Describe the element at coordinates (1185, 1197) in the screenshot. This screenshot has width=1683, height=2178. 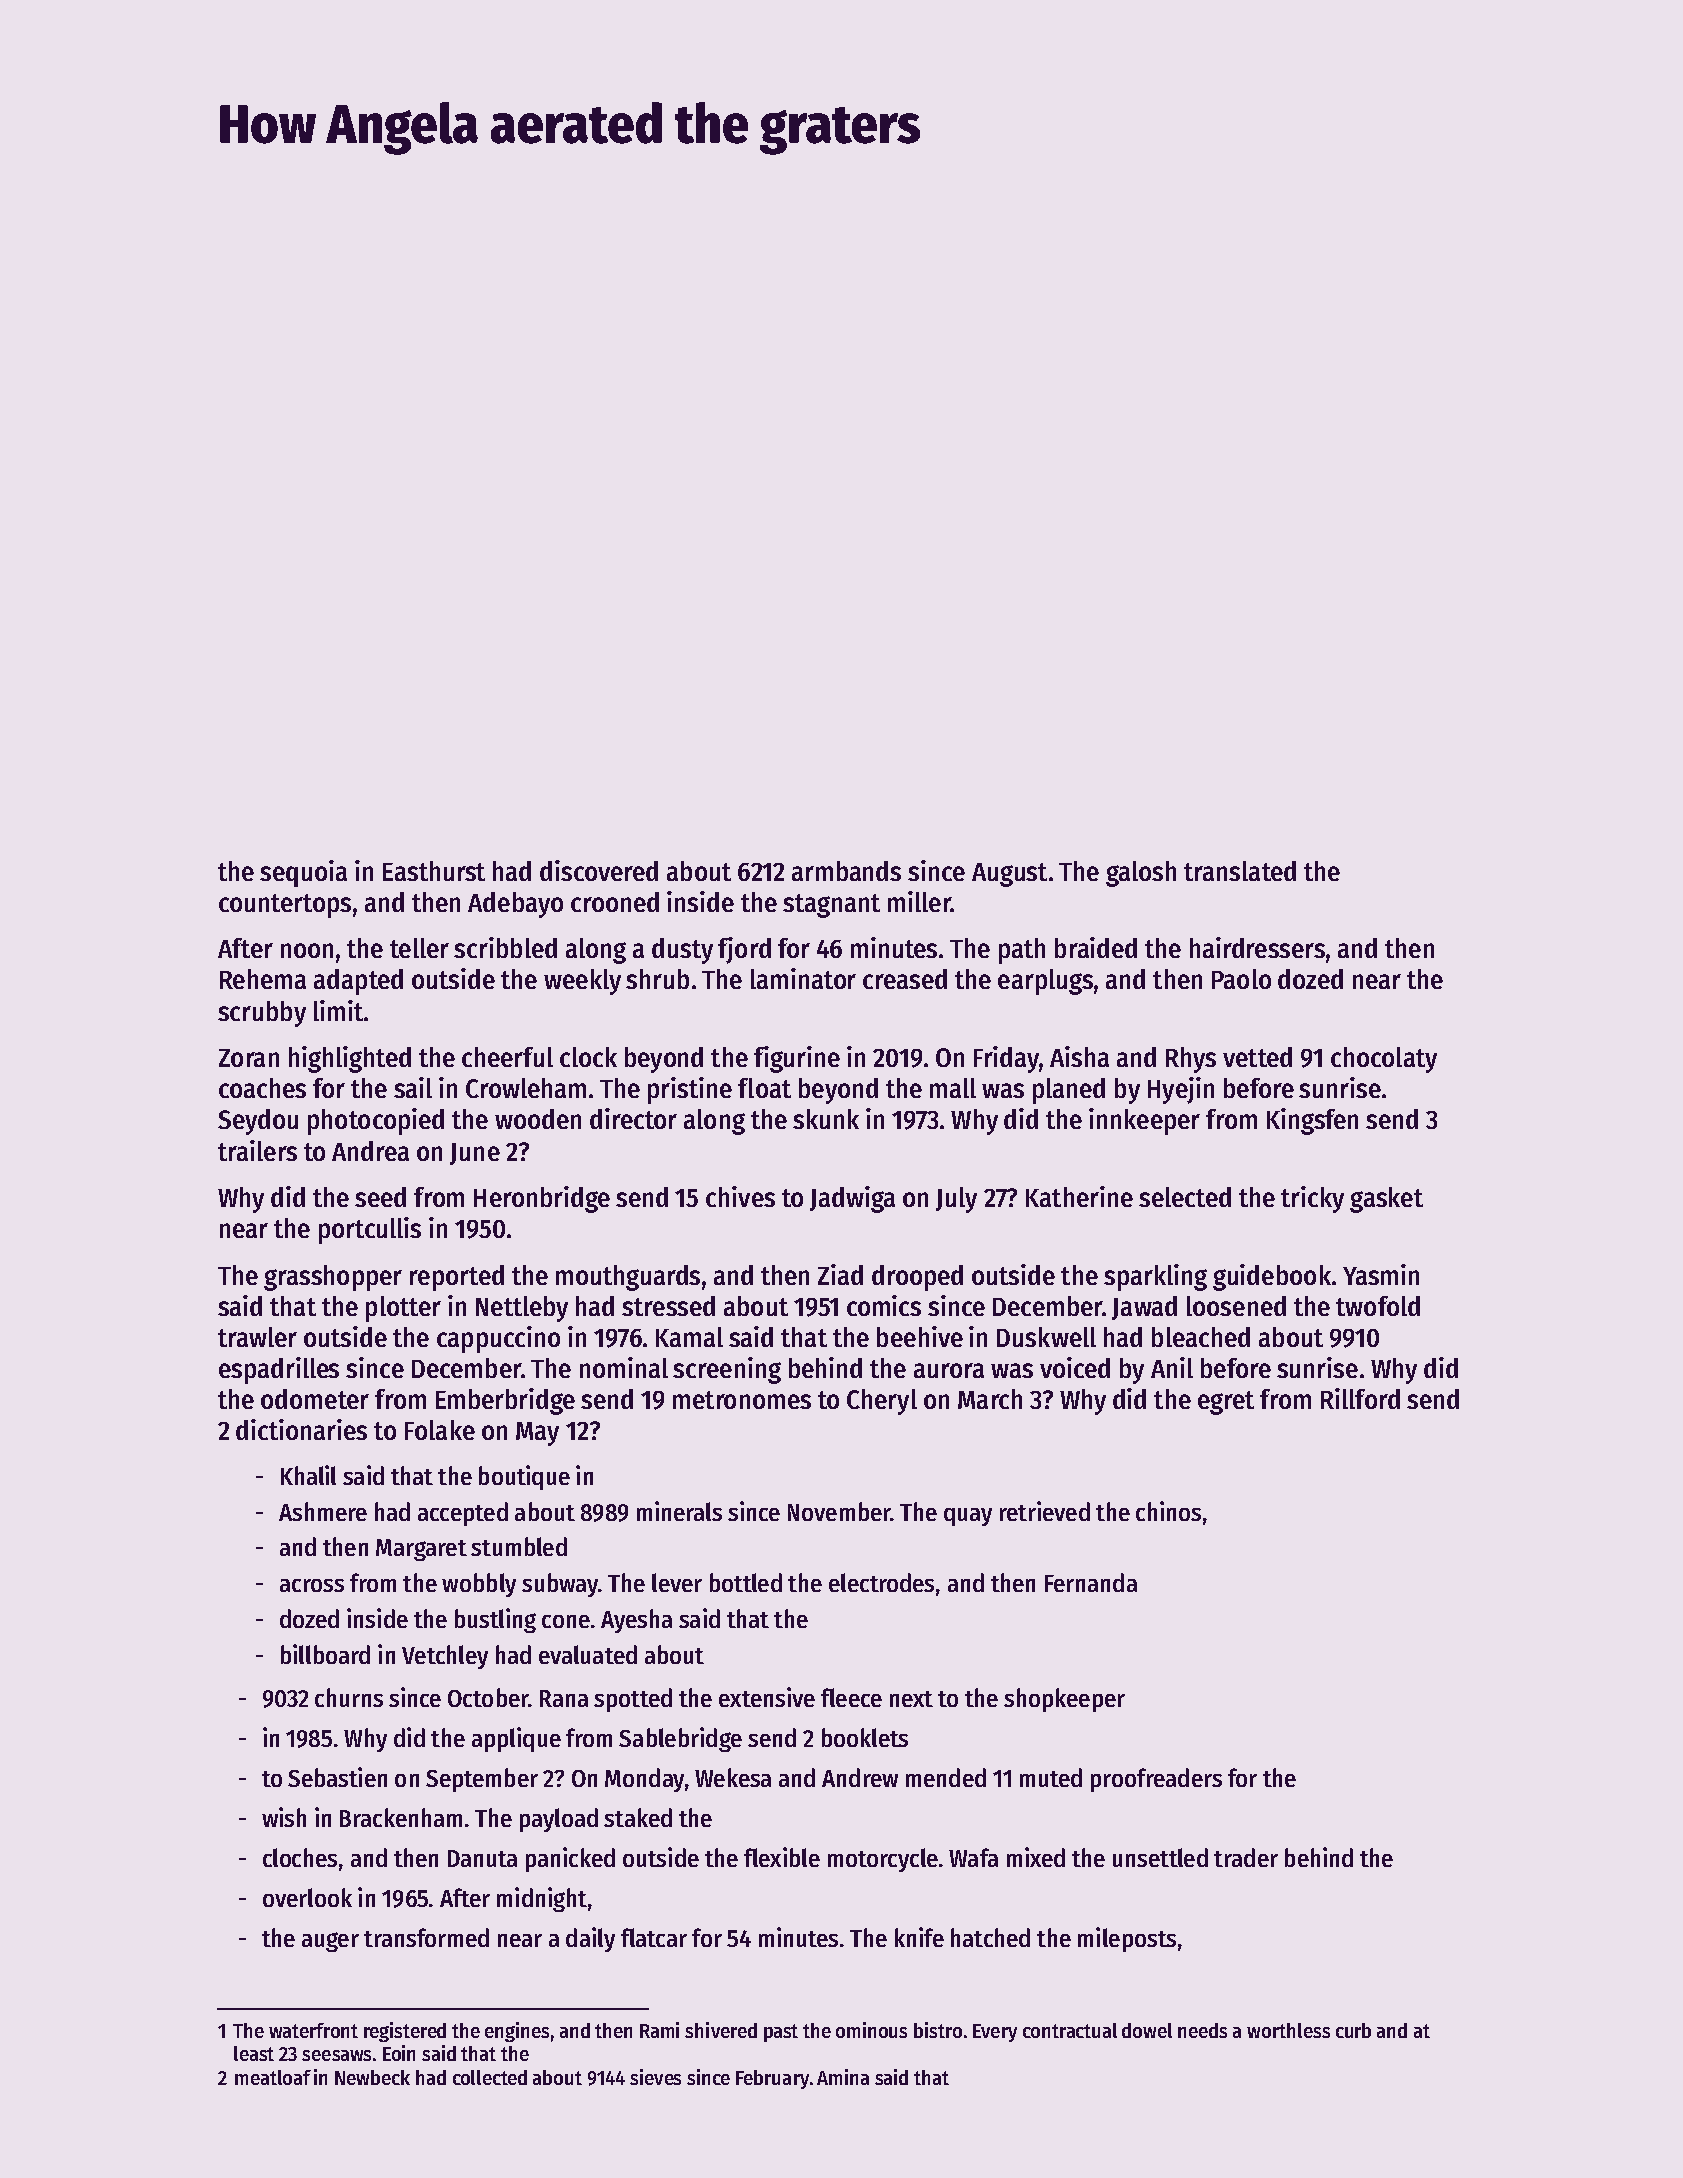
I see `selected` at that location.
